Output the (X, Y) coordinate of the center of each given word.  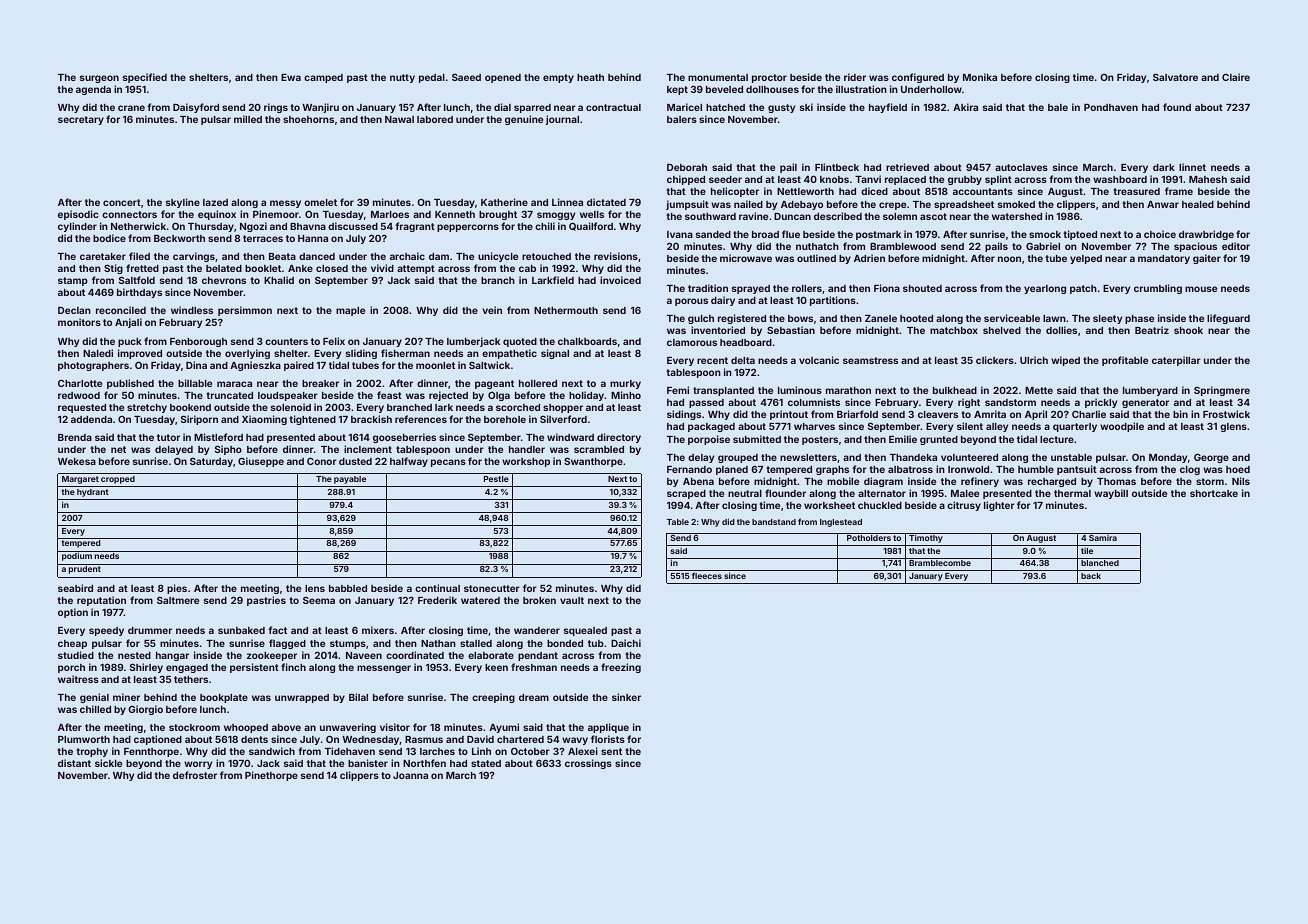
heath (590, 77)
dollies (1061, 330)
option (73, 613)
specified (145, 78)
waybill (1111, 494)
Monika (980, 77)
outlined (816, 258)
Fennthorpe (151, 752)
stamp (73, 281)
